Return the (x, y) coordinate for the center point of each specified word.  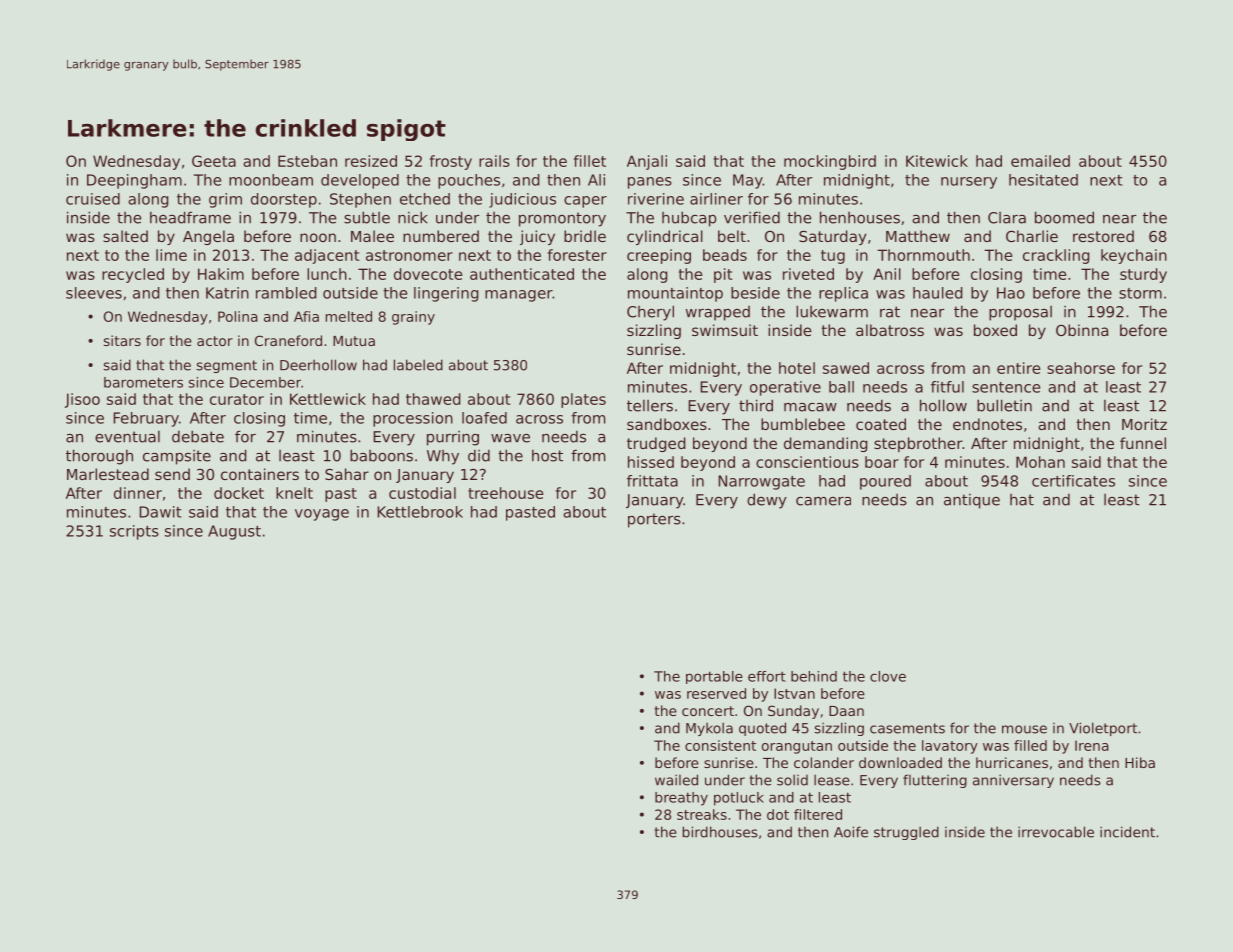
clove (888, 676)
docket (239, 493)
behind (814, 676)
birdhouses (720, 832)
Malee (372, 236)
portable (714, 677)
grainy (413, 318)
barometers (143, 382)
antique (972, 501)
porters (654, 520)
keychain (1134, 256)
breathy (681, 799)
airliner (716, 199)
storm (1140, 293)
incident (1127, 832)
